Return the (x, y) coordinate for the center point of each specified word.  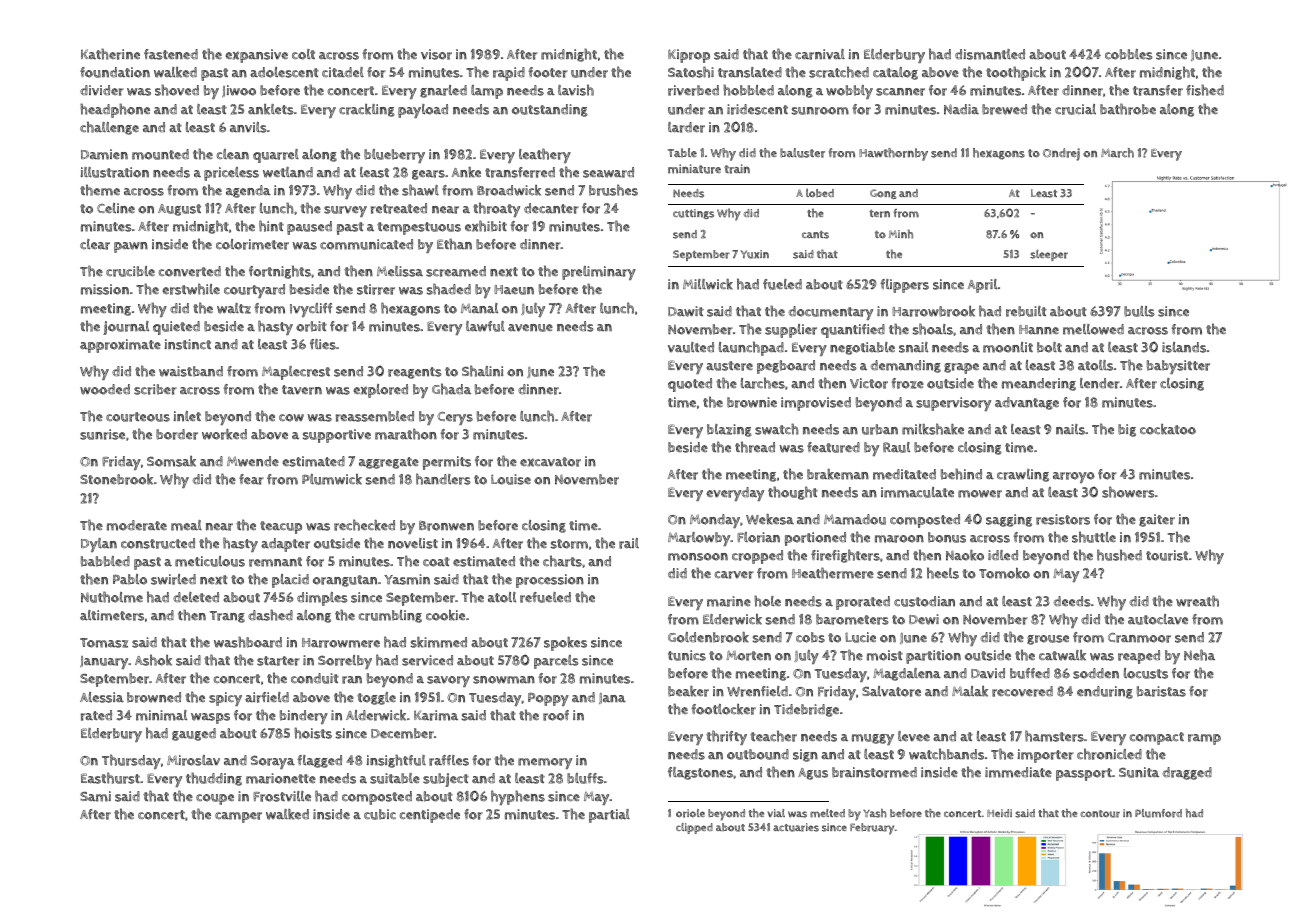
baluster (802, 153)
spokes (565, 643)
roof (556, 715)
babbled (105, 561)
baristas (1161, 691)
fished (1205, 90)
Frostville (282, 796)
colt (303, 54)
